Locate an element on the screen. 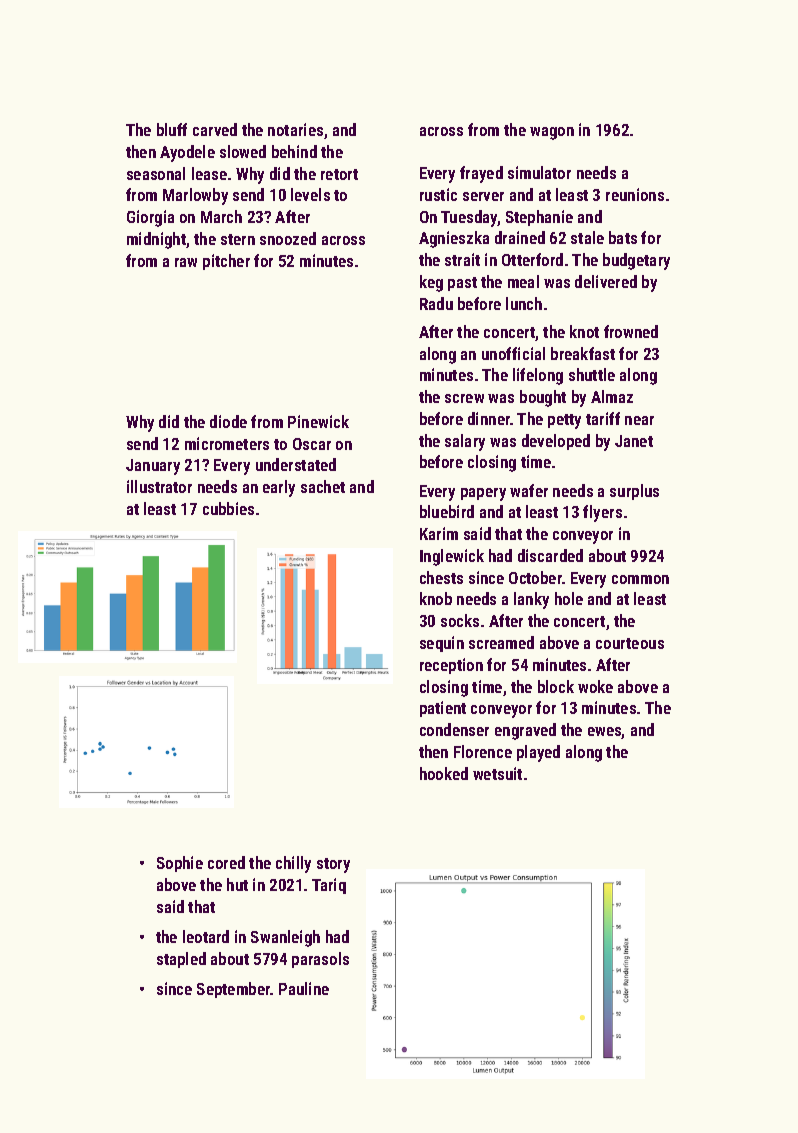 The image size is (798, 1133). levels is located at coordinates (310, 194).
